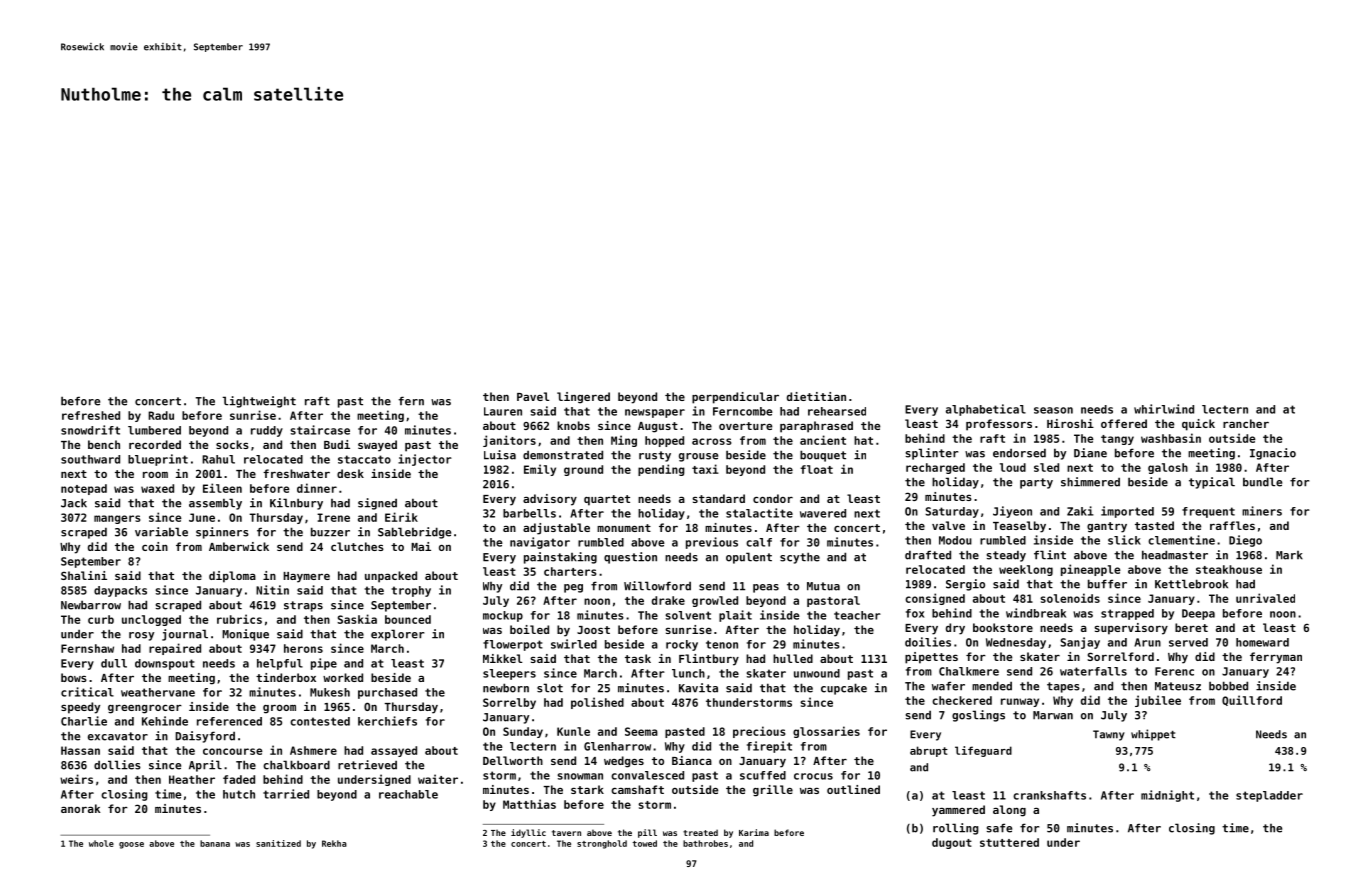  What do you see at coordinates (1175, 555) in the screenshot?
I see `headmaster` at bounding box center [1175, 555].
